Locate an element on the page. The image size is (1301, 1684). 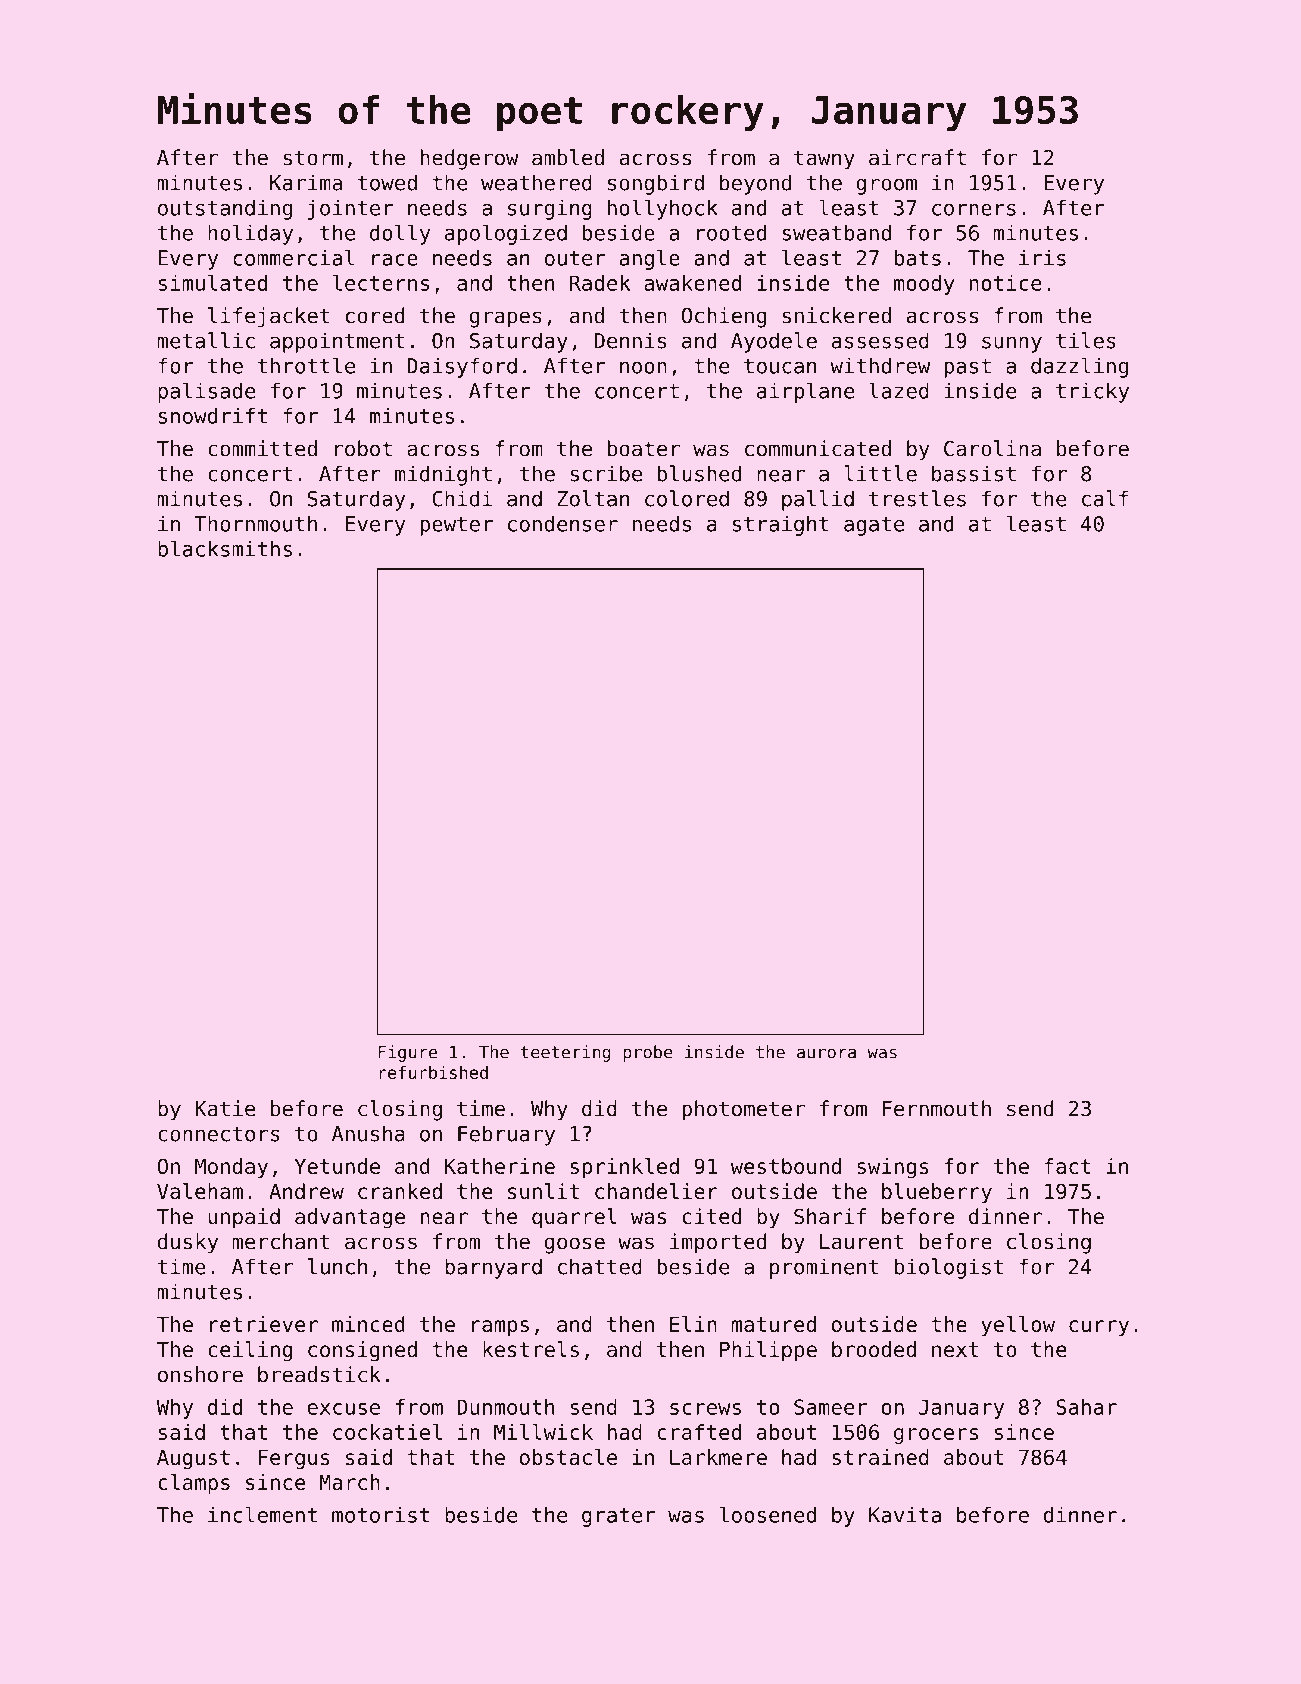
Fernmouth is located at coordinates (936, 1108).
